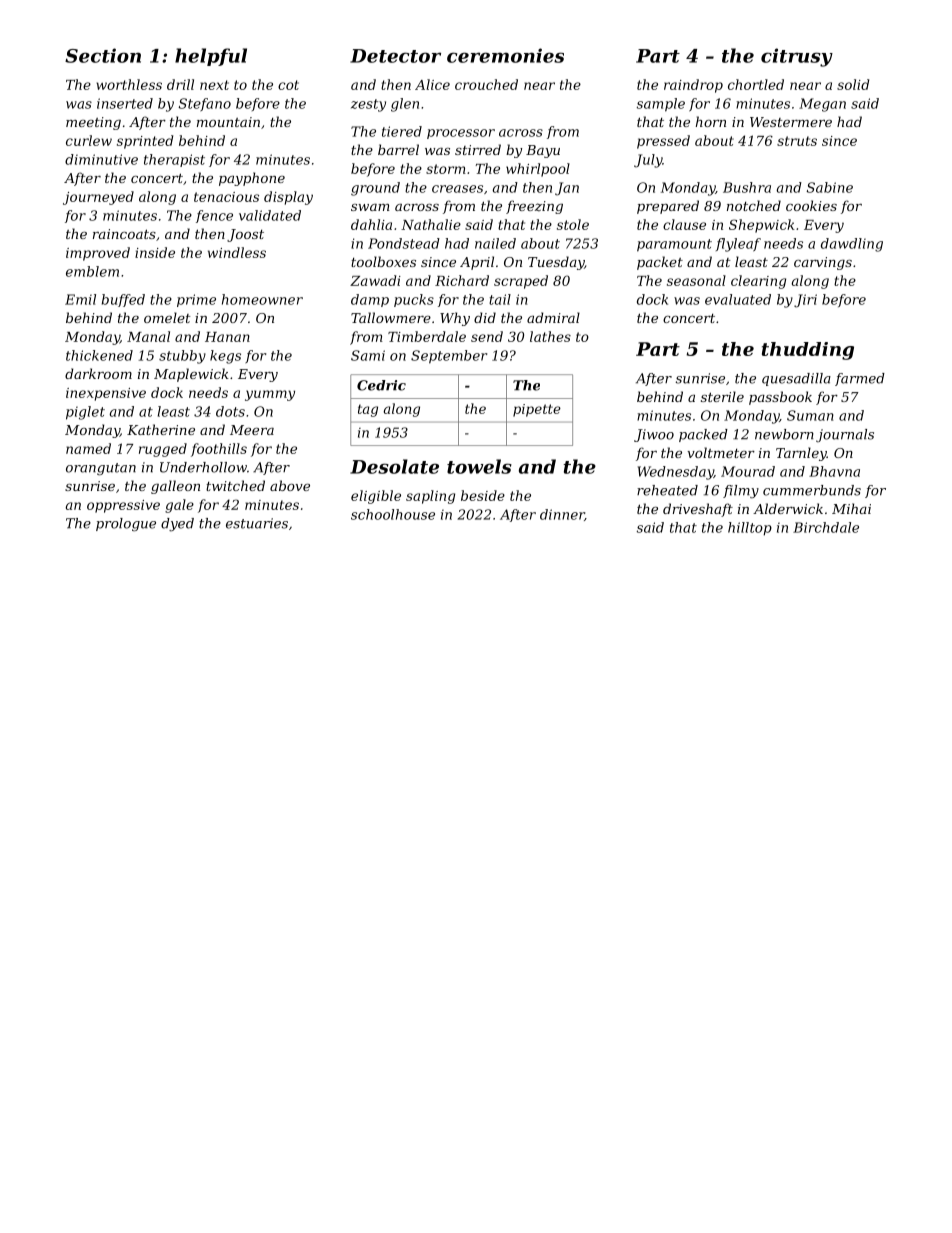 Image resolution: width=952 pixels, height=1233 pixels. Describe the element at coordinates (805, 301) in the screenshot. I see `Jiri` at that location.
